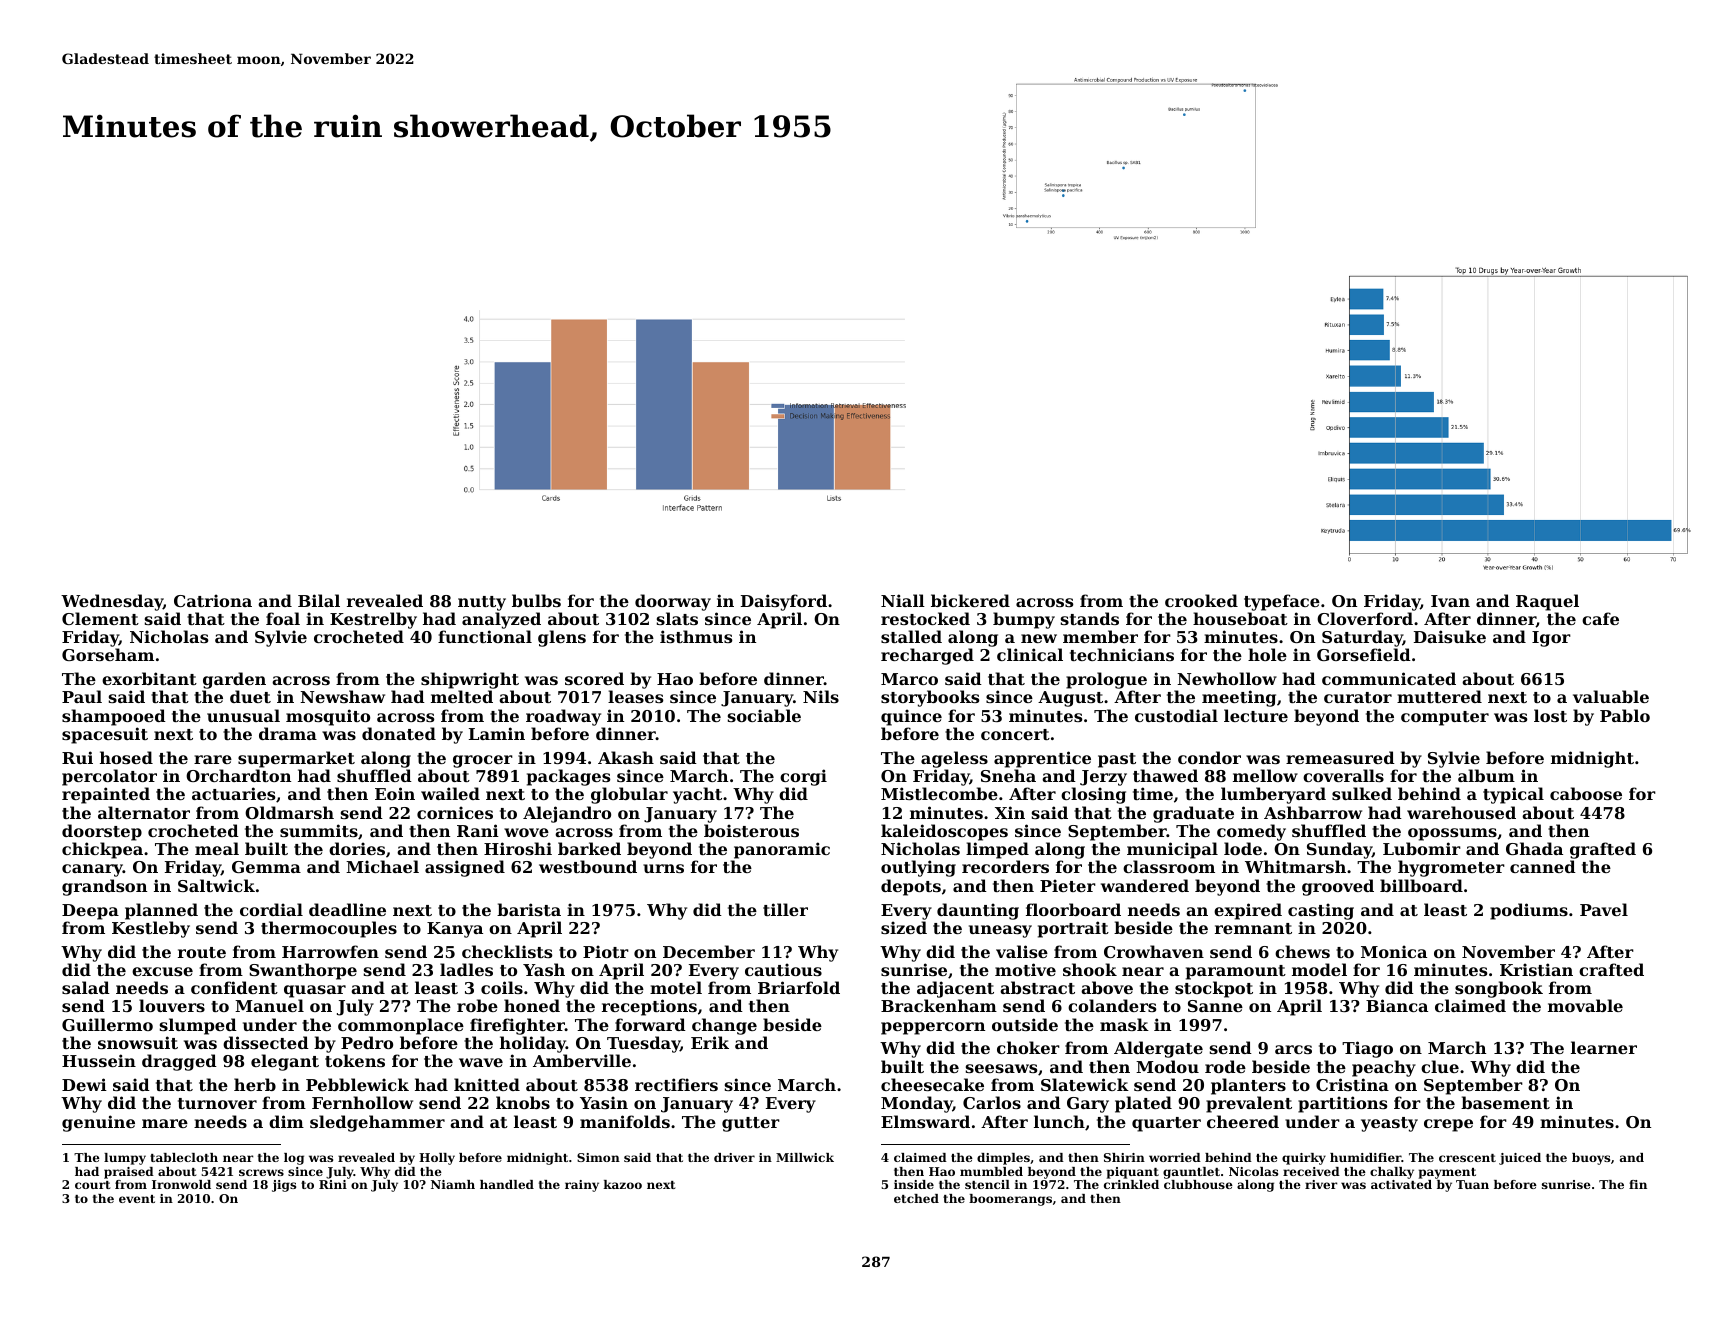  What do you see at coordinates (1450, 636) in the screenshot?
I see `Daisuke` at bounding box center [1450, 636].
